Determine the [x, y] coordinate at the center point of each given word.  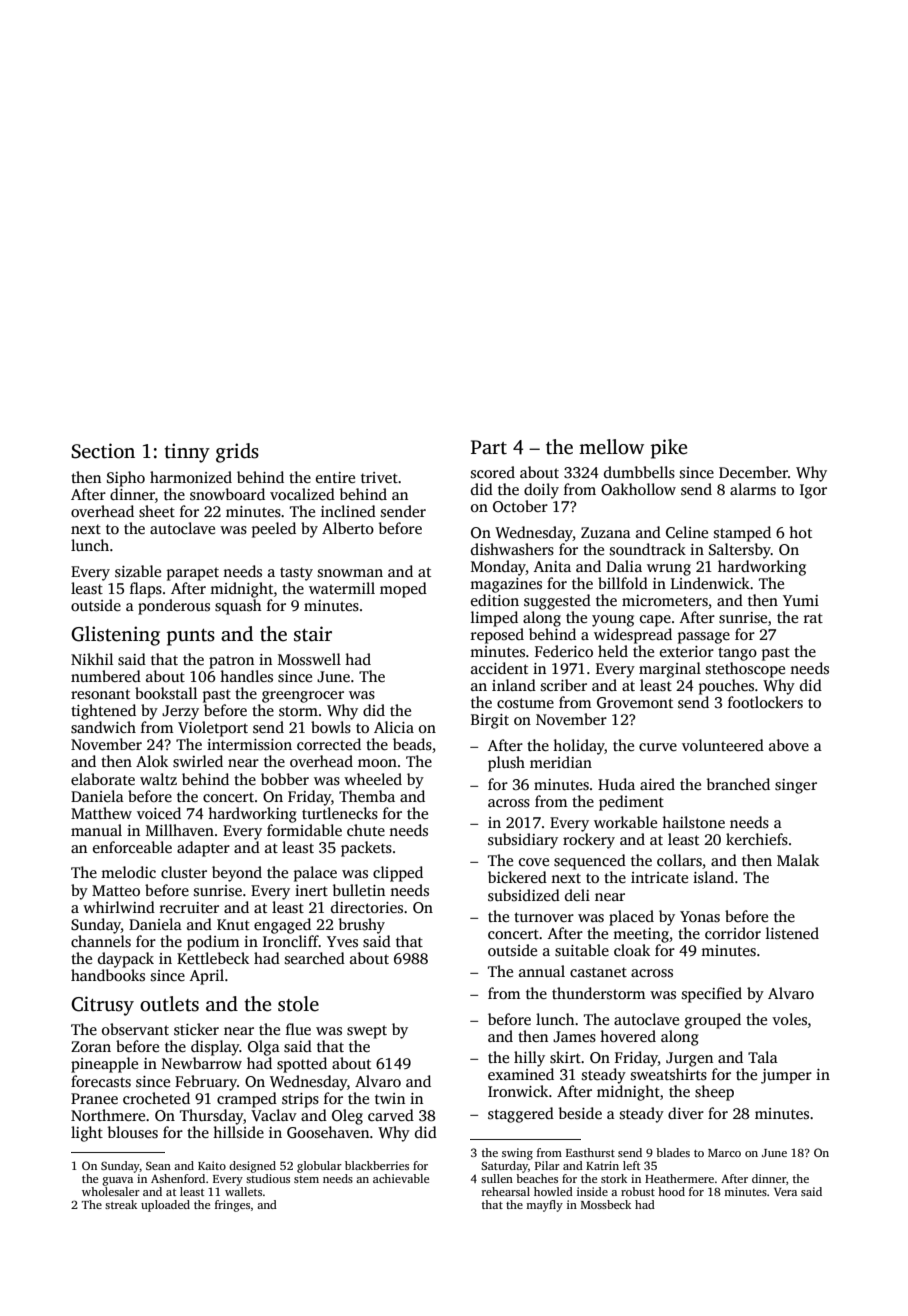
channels [101, 941]
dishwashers [512, 549]
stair [313, 634]
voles [789, 1019]
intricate [659, 877]
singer [796, 786]
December [753, 472]
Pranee [94, 1098]
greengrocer [303, 697]
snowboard [227, 494]
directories [367, 907]
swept [367, 1032]
